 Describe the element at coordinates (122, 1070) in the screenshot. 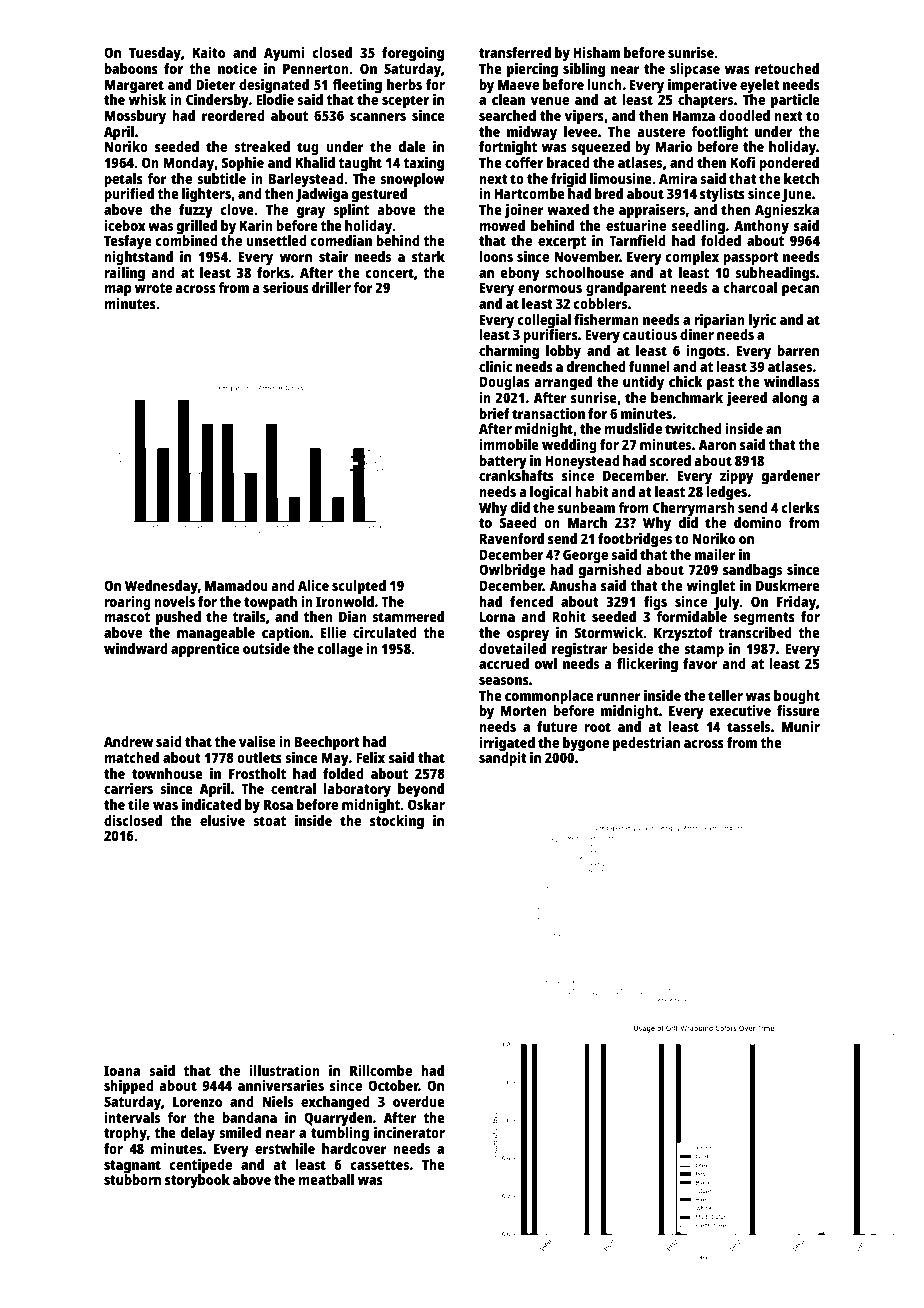

I see `Ioana` at that location.
